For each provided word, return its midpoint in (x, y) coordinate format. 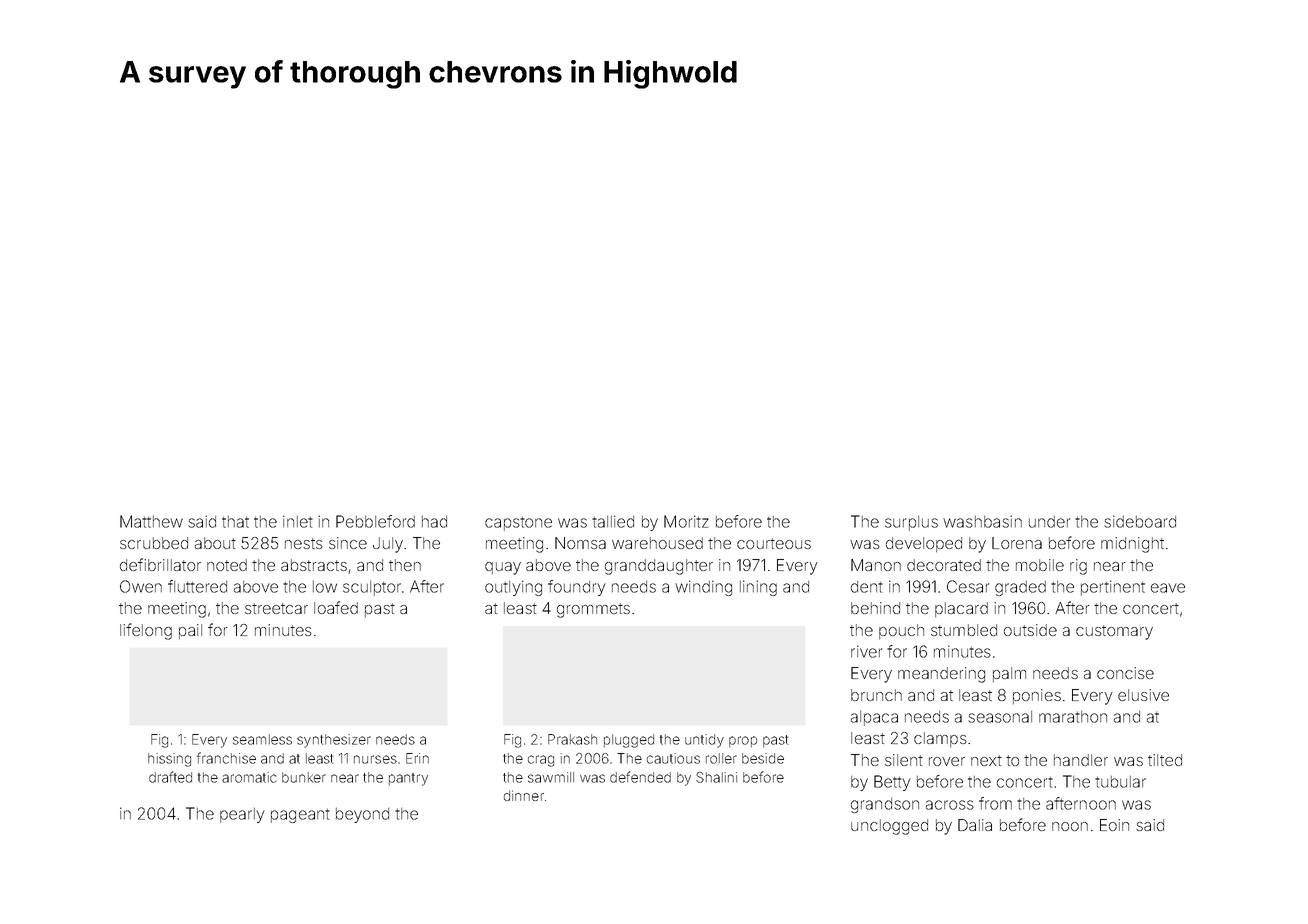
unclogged (889, 827)
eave (1168, 588)
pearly (242, 815)
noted (227, 565)
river (866, 651)
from (995, 803)
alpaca (874, 718)
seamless (262, 739)
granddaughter (659, 567)
